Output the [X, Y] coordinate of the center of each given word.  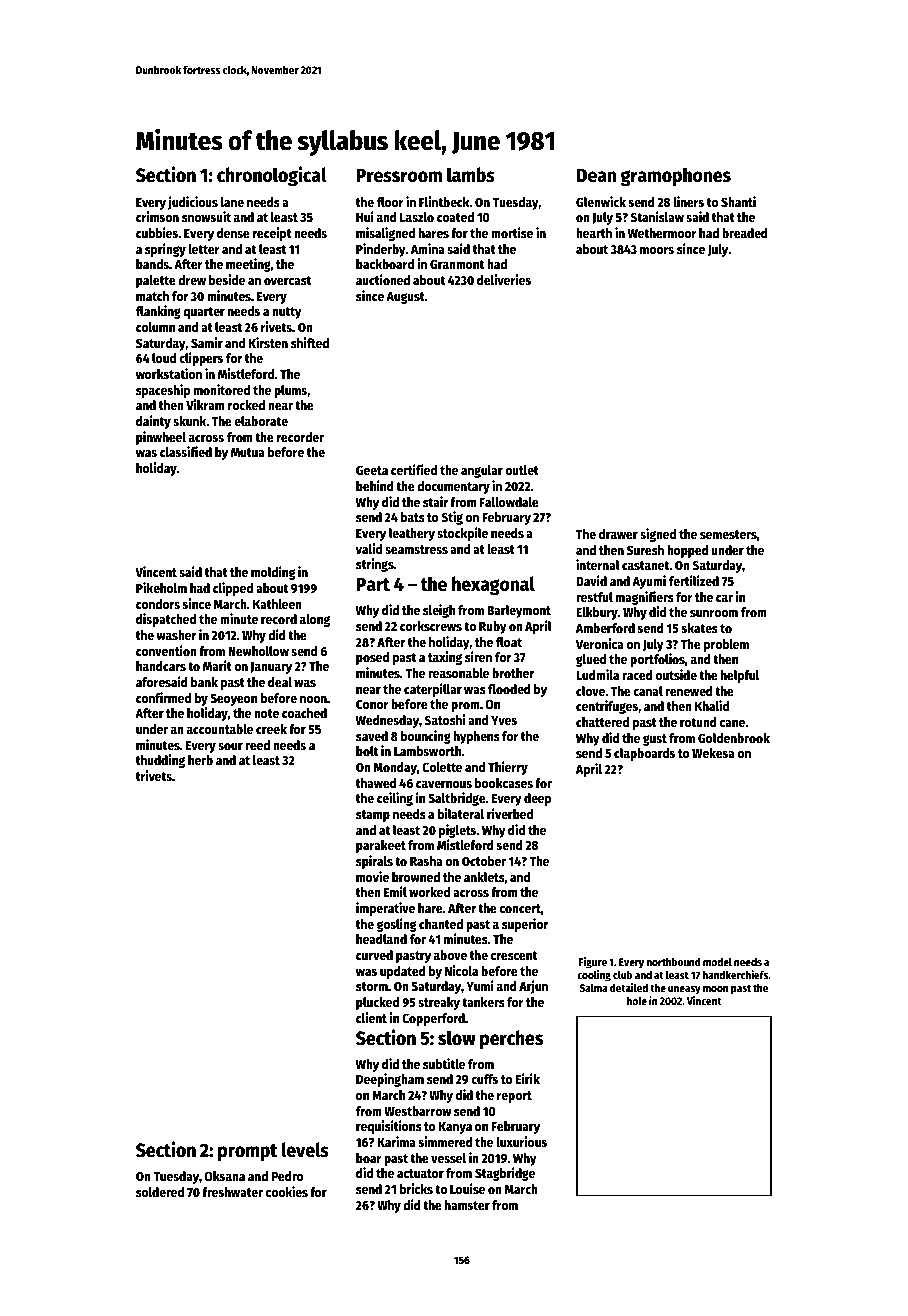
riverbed [510, 813]
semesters [728, 534]
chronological [272, 176]
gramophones [675, 177]
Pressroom [399, 175]
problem [726, 645]
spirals [374, 862]
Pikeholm [161, 587]
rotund [698, 722]
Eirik [528, 1078]
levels [305, 1150]
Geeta [372, 470]
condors [158, 604]
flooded [509, 689]
